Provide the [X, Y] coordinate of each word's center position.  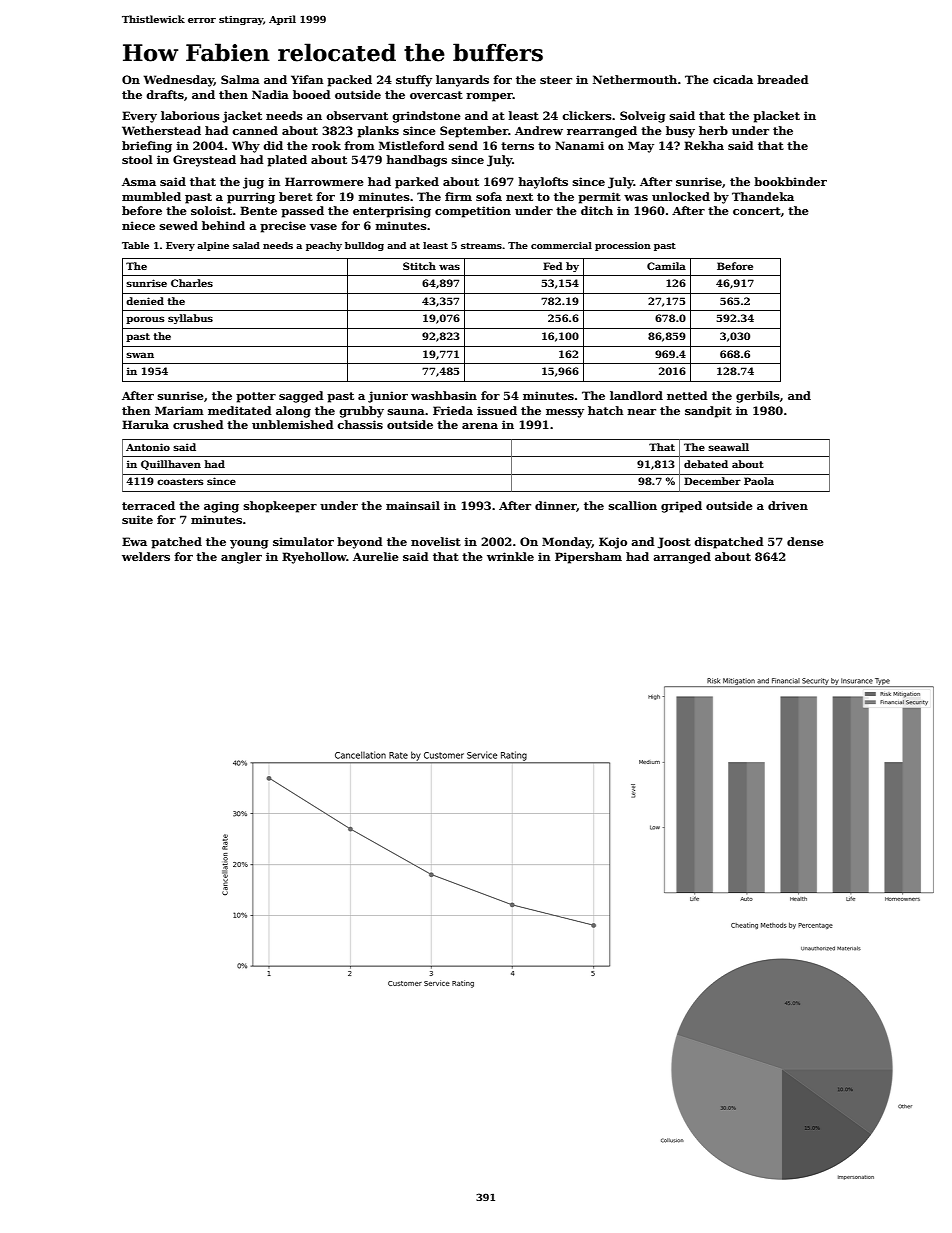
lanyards [462, 81]
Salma [240, 79]
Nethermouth [635, 79]
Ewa [134, 541]
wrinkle [510, 556]
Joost [674, 543]
